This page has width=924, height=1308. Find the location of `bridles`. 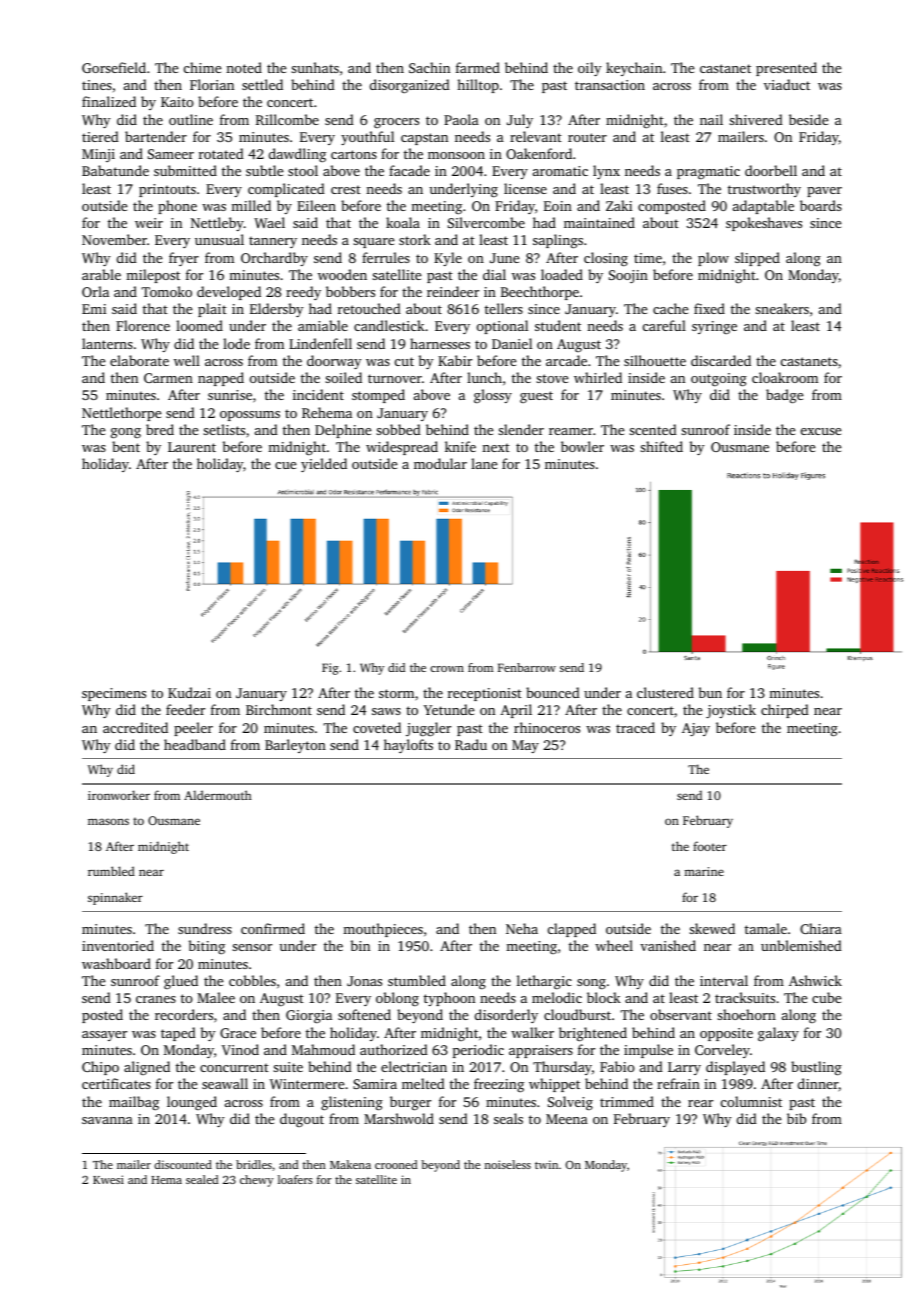

bridles is located at coordinates (254, 1164).
